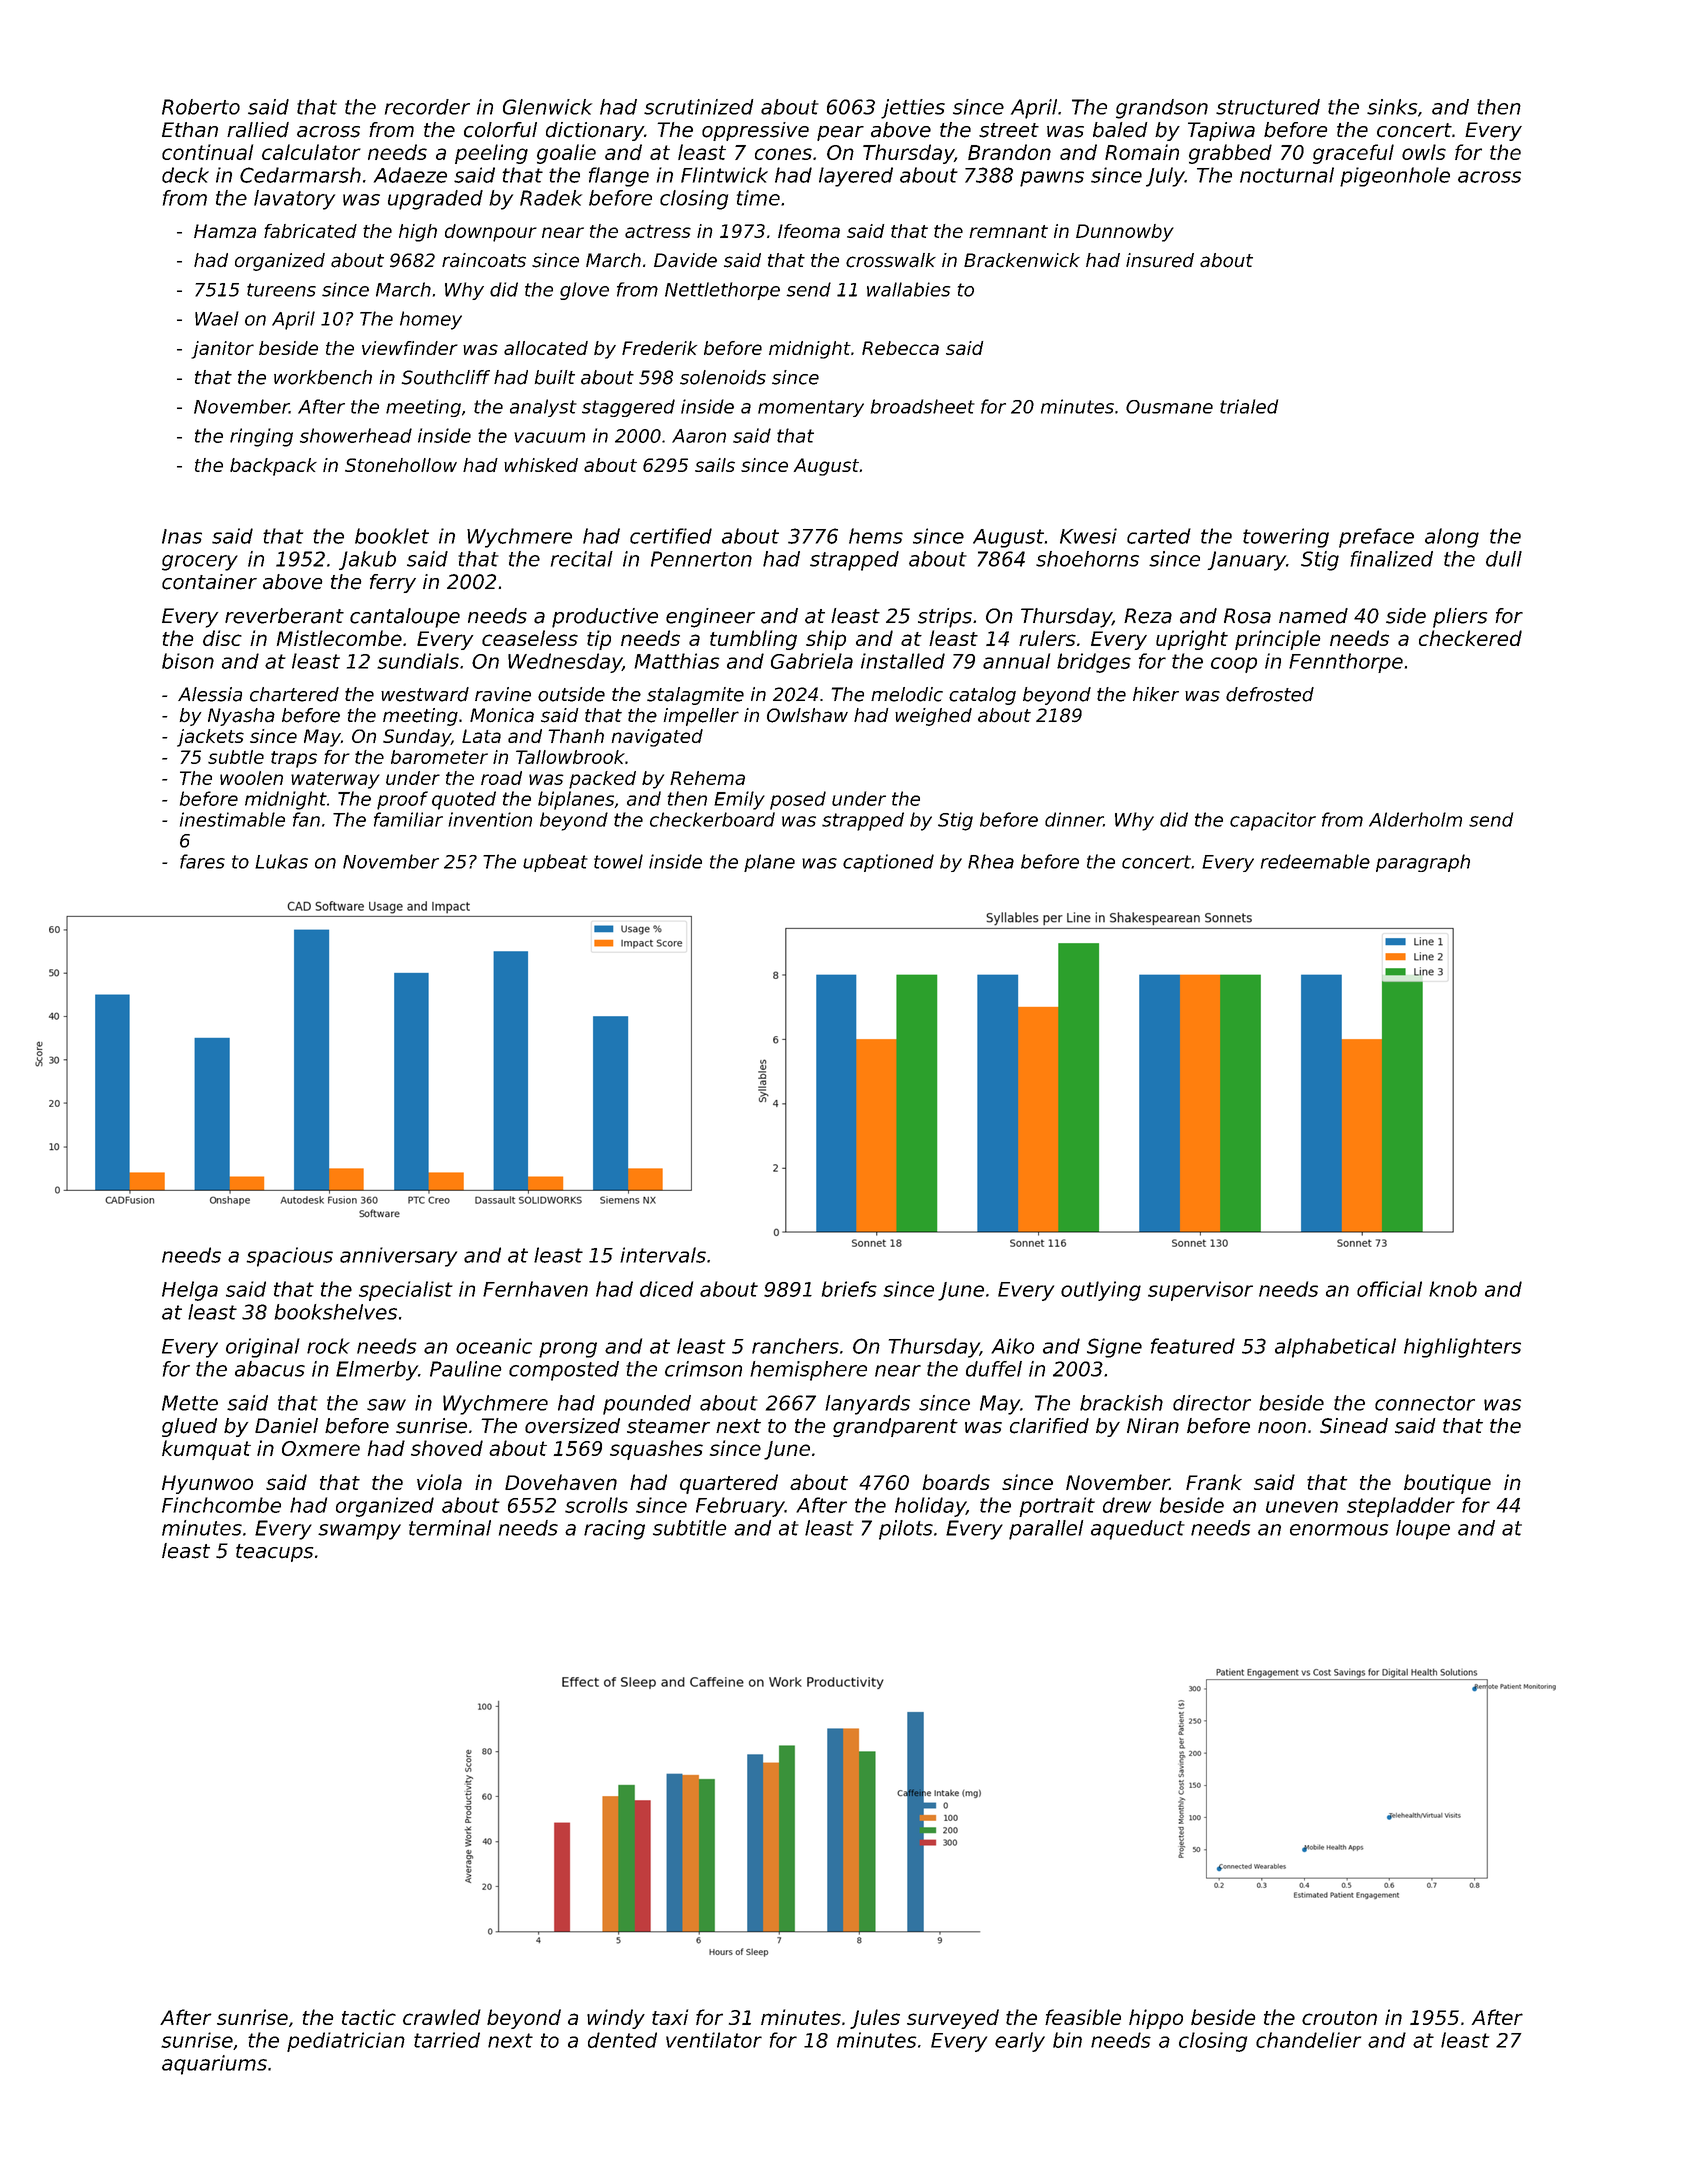 The height and width of the screenshot is (2178, 1683). Describe the element at coordinates (398, 1257) in the screenshot. I see `anniversary` at that location.
